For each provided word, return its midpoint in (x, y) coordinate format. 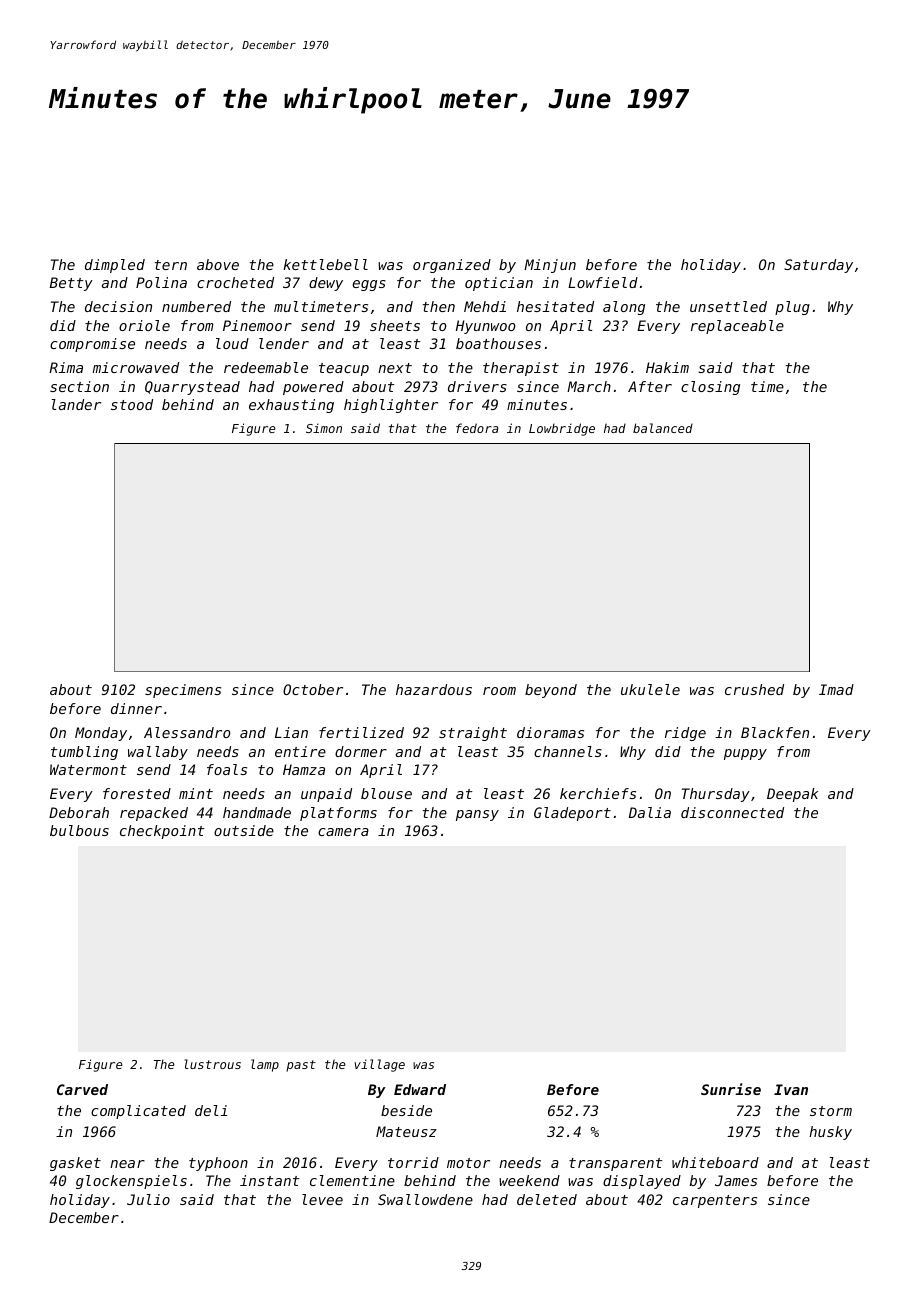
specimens (183, 691)
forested (137, 793)
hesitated (555, 306)
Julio (148, 1199)
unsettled (728, 306)
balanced (663, 428)
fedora (477, 428)
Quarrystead (192, 388)
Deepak (792, 795)
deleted (547, 1199)
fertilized (361, 732)
